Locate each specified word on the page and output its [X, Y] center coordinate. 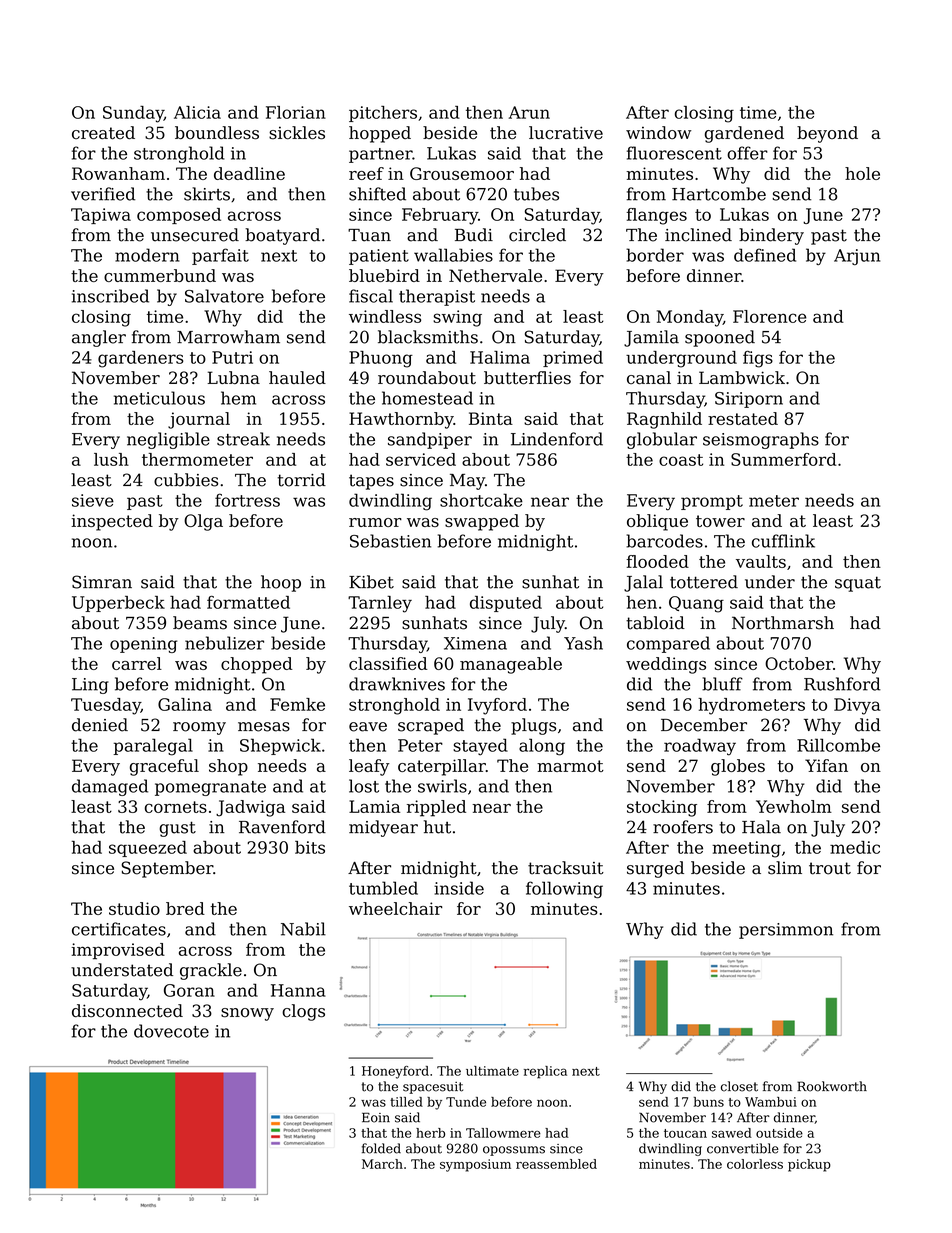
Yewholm [794, 806]
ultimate [492, 1071]
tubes [536, 194]
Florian [296, 112]
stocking [662, 808]
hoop [281, 583]
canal [649, 378]
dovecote [171, 1031]
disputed [506, 604]
